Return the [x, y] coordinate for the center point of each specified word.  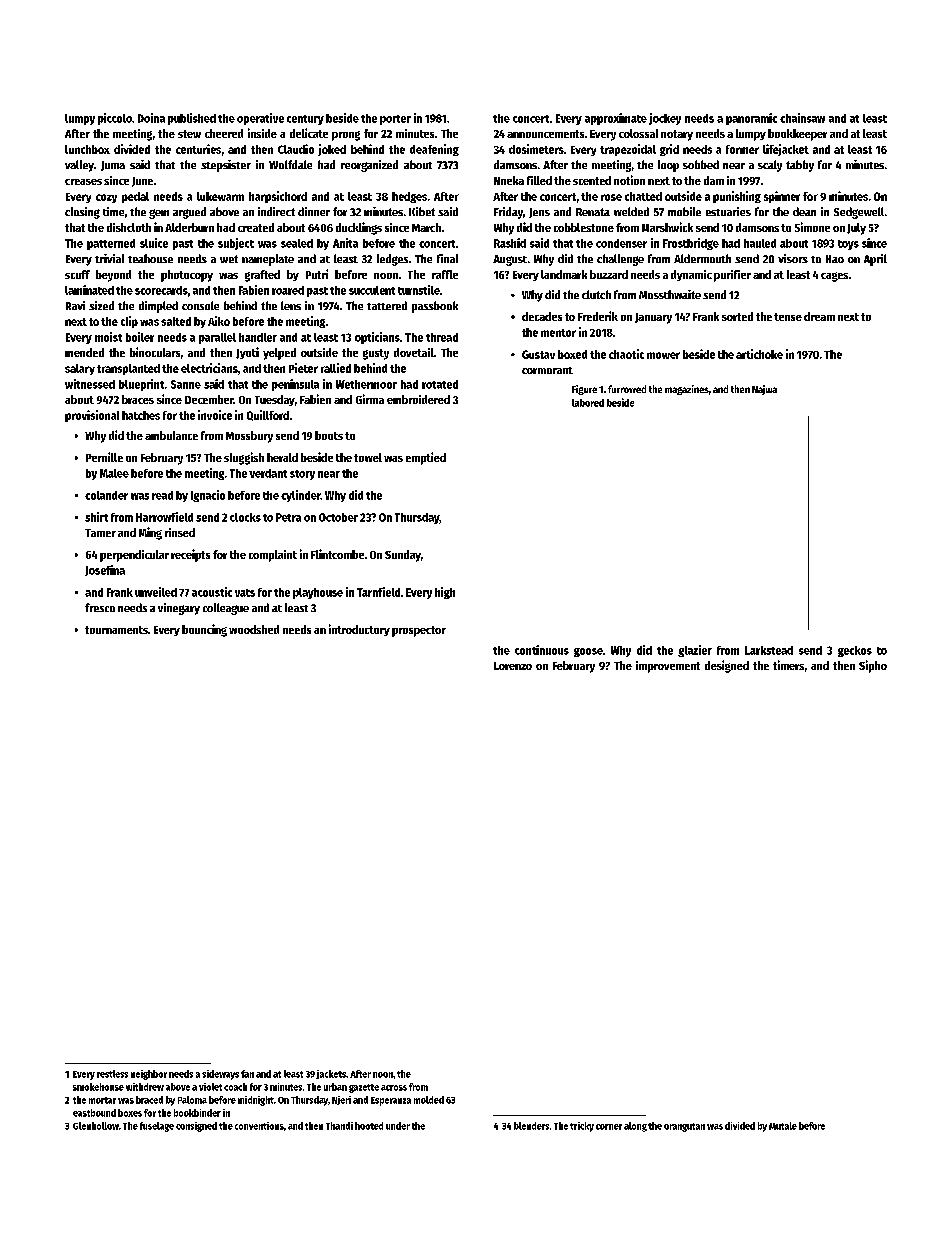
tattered [387, 305]
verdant [268, 473]
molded [429, 1100]
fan [247, 1074]
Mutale [783, 1126]
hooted [369, 1126]
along [635, 1127]
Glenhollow [96, 1126]
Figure [584, 390]
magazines [687, 390]
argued [189, 213]
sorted [737, 316]
